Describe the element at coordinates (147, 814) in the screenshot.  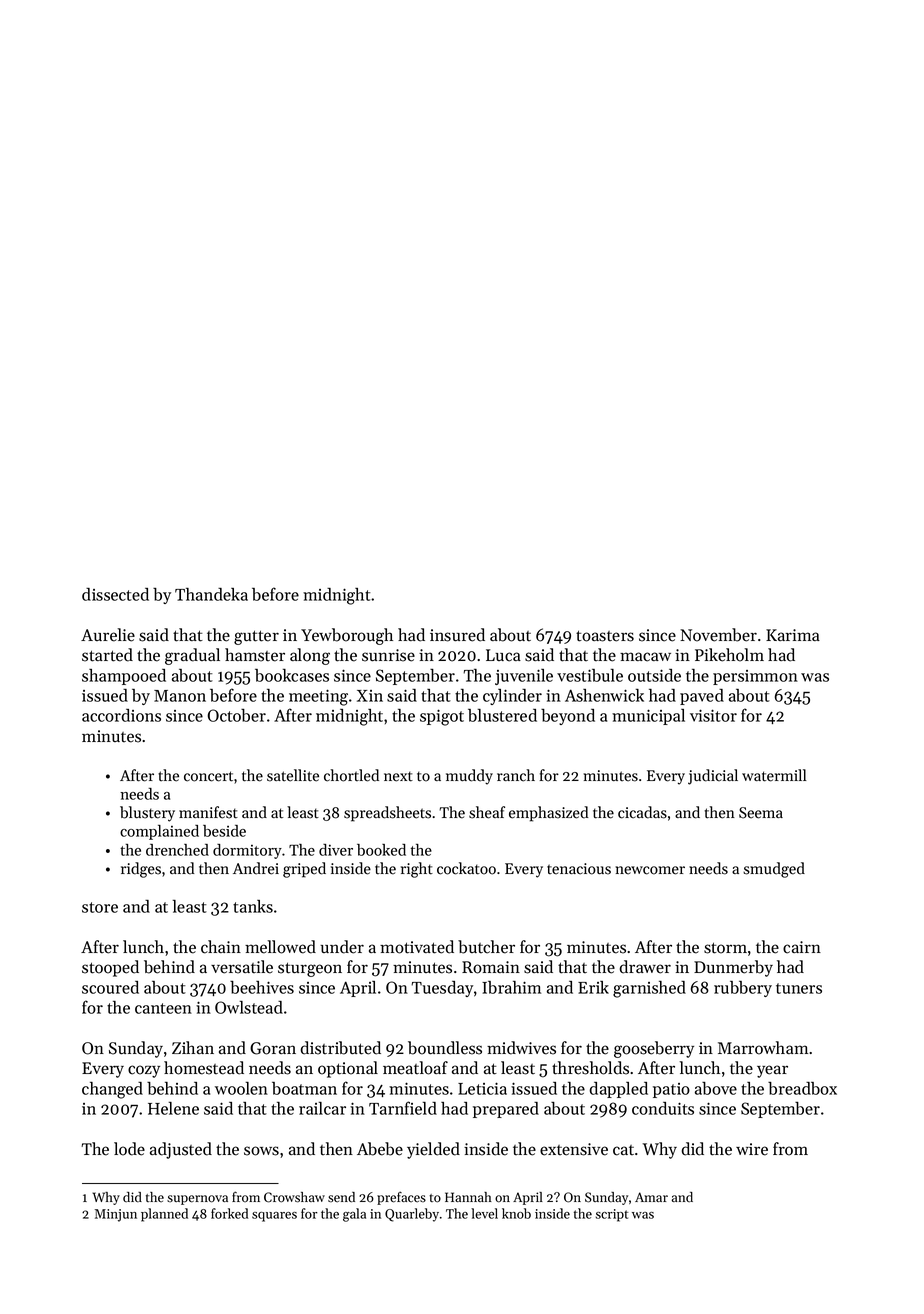
I see `blustery` at that location.
